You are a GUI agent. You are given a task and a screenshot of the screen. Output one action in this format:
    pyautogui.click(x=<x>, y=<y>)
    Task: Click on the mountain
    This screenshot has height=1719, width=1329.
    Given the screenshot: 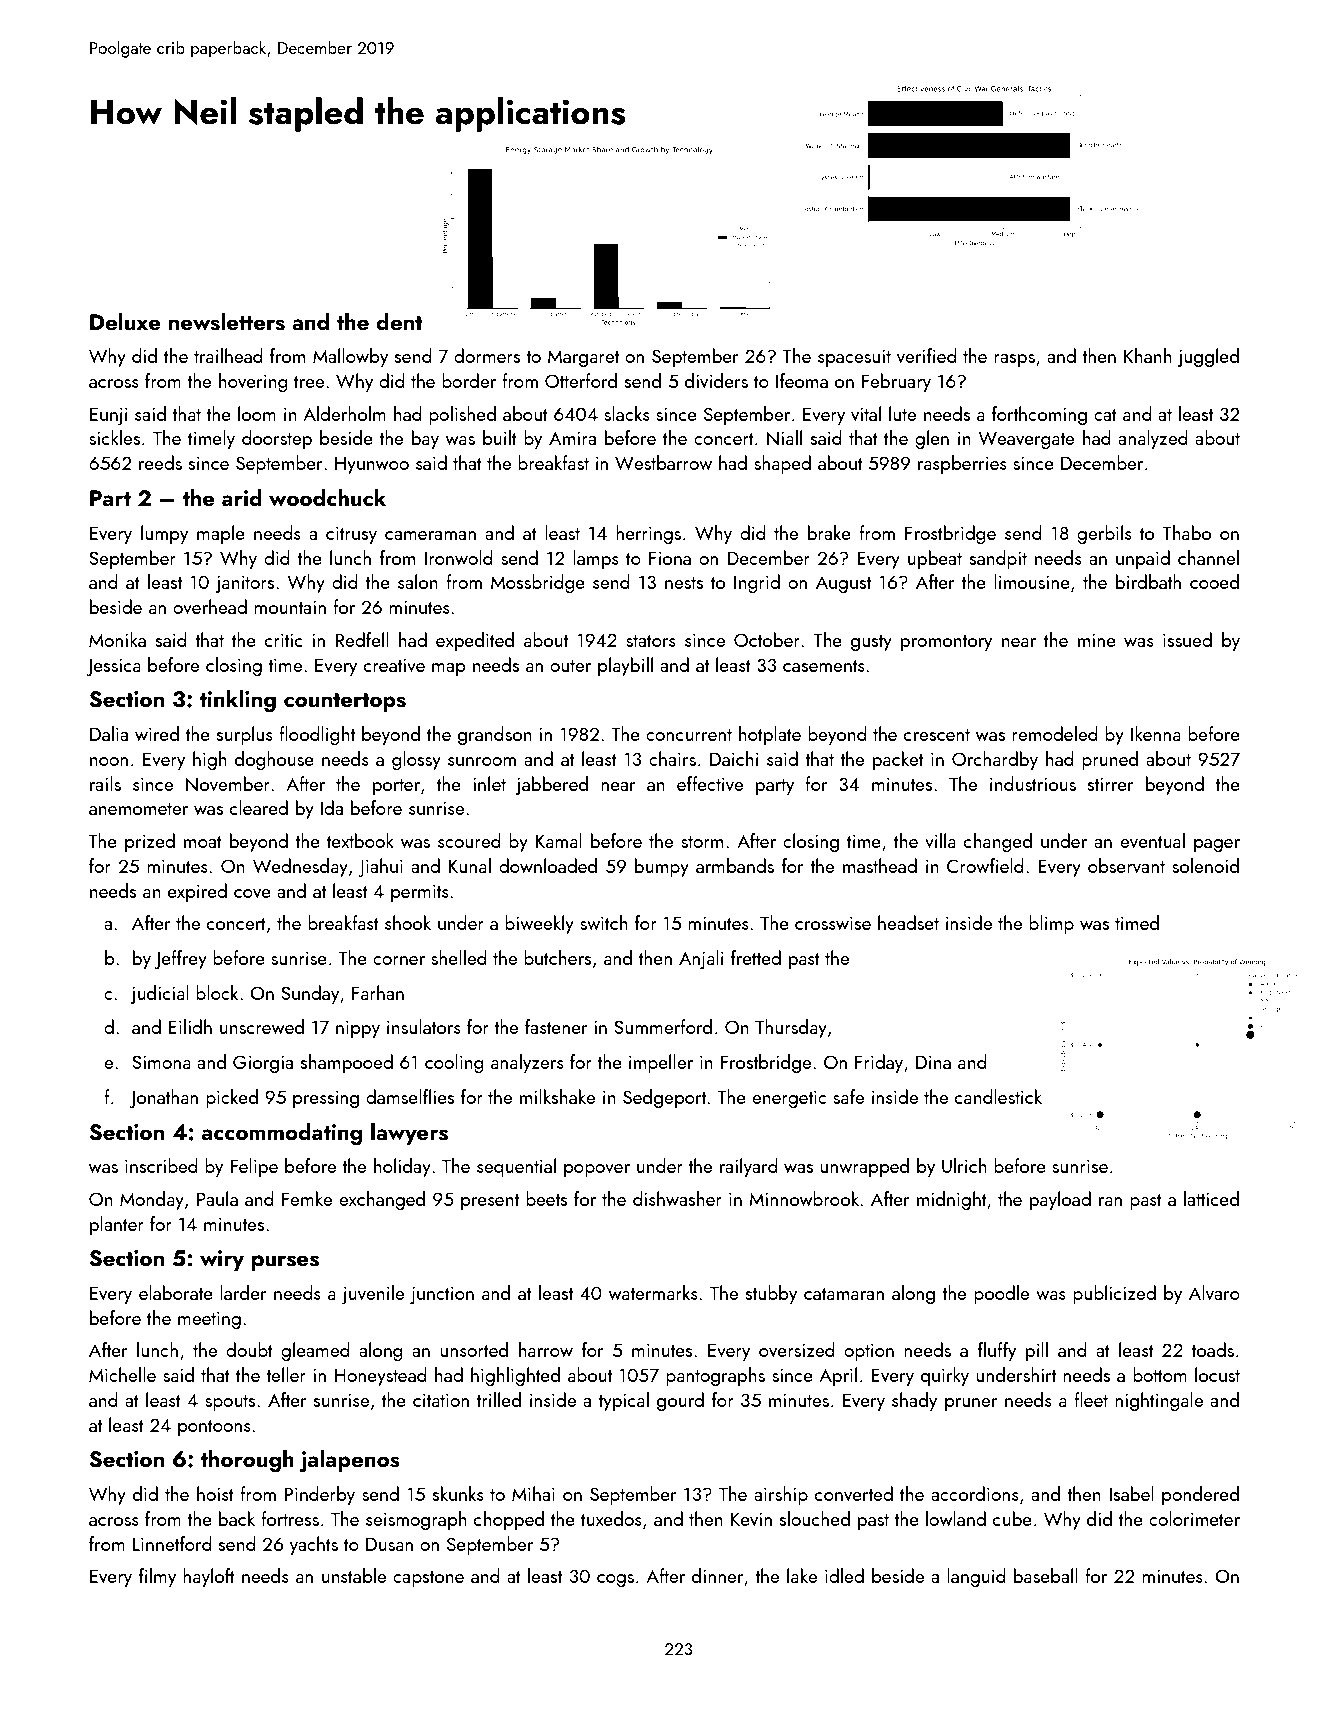 What is the action you would take?
    pyautogui.click(x=290, y=607)
